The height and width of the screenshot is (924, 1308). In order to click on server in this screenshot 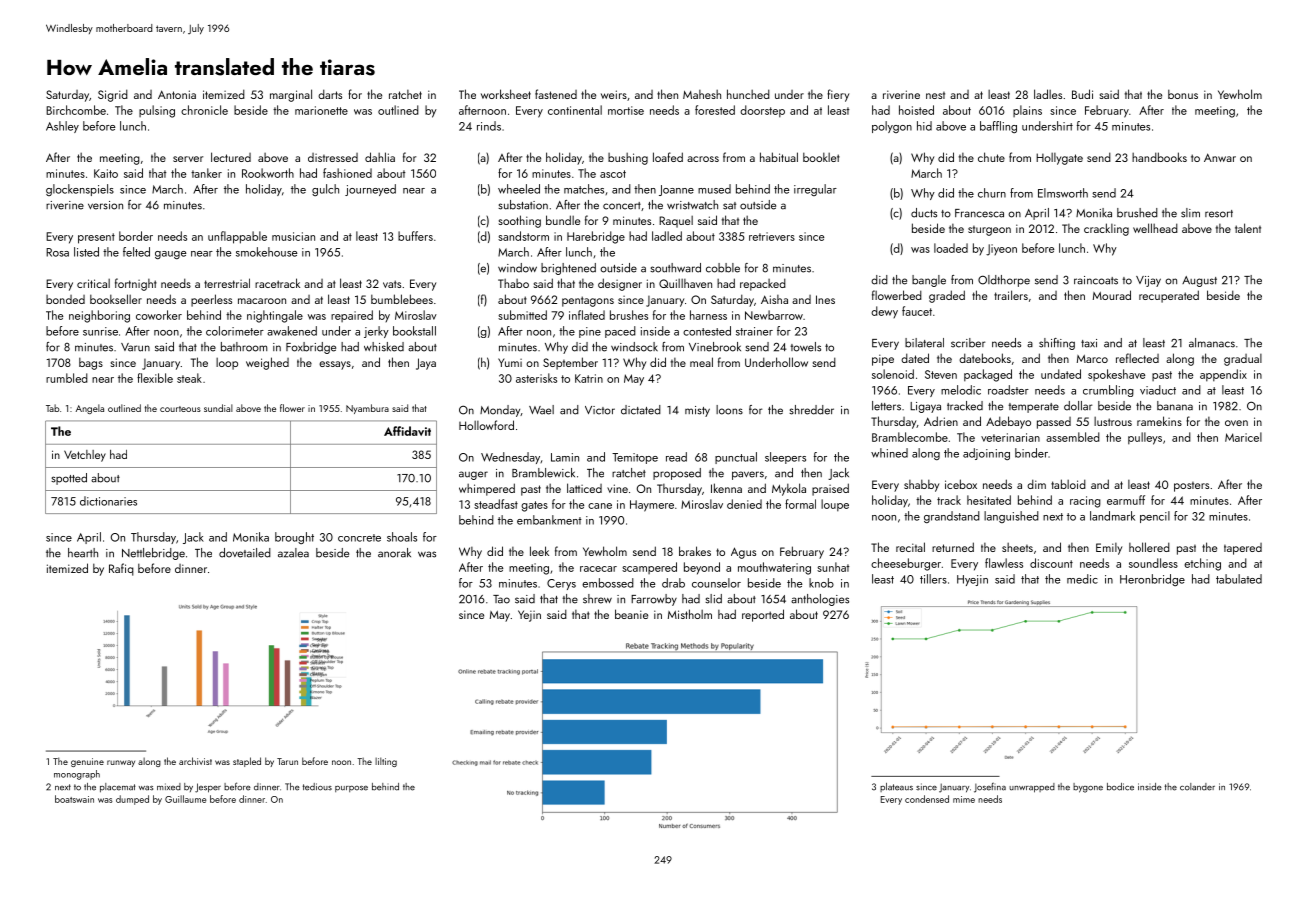, I will do `click(188, 159)`.
